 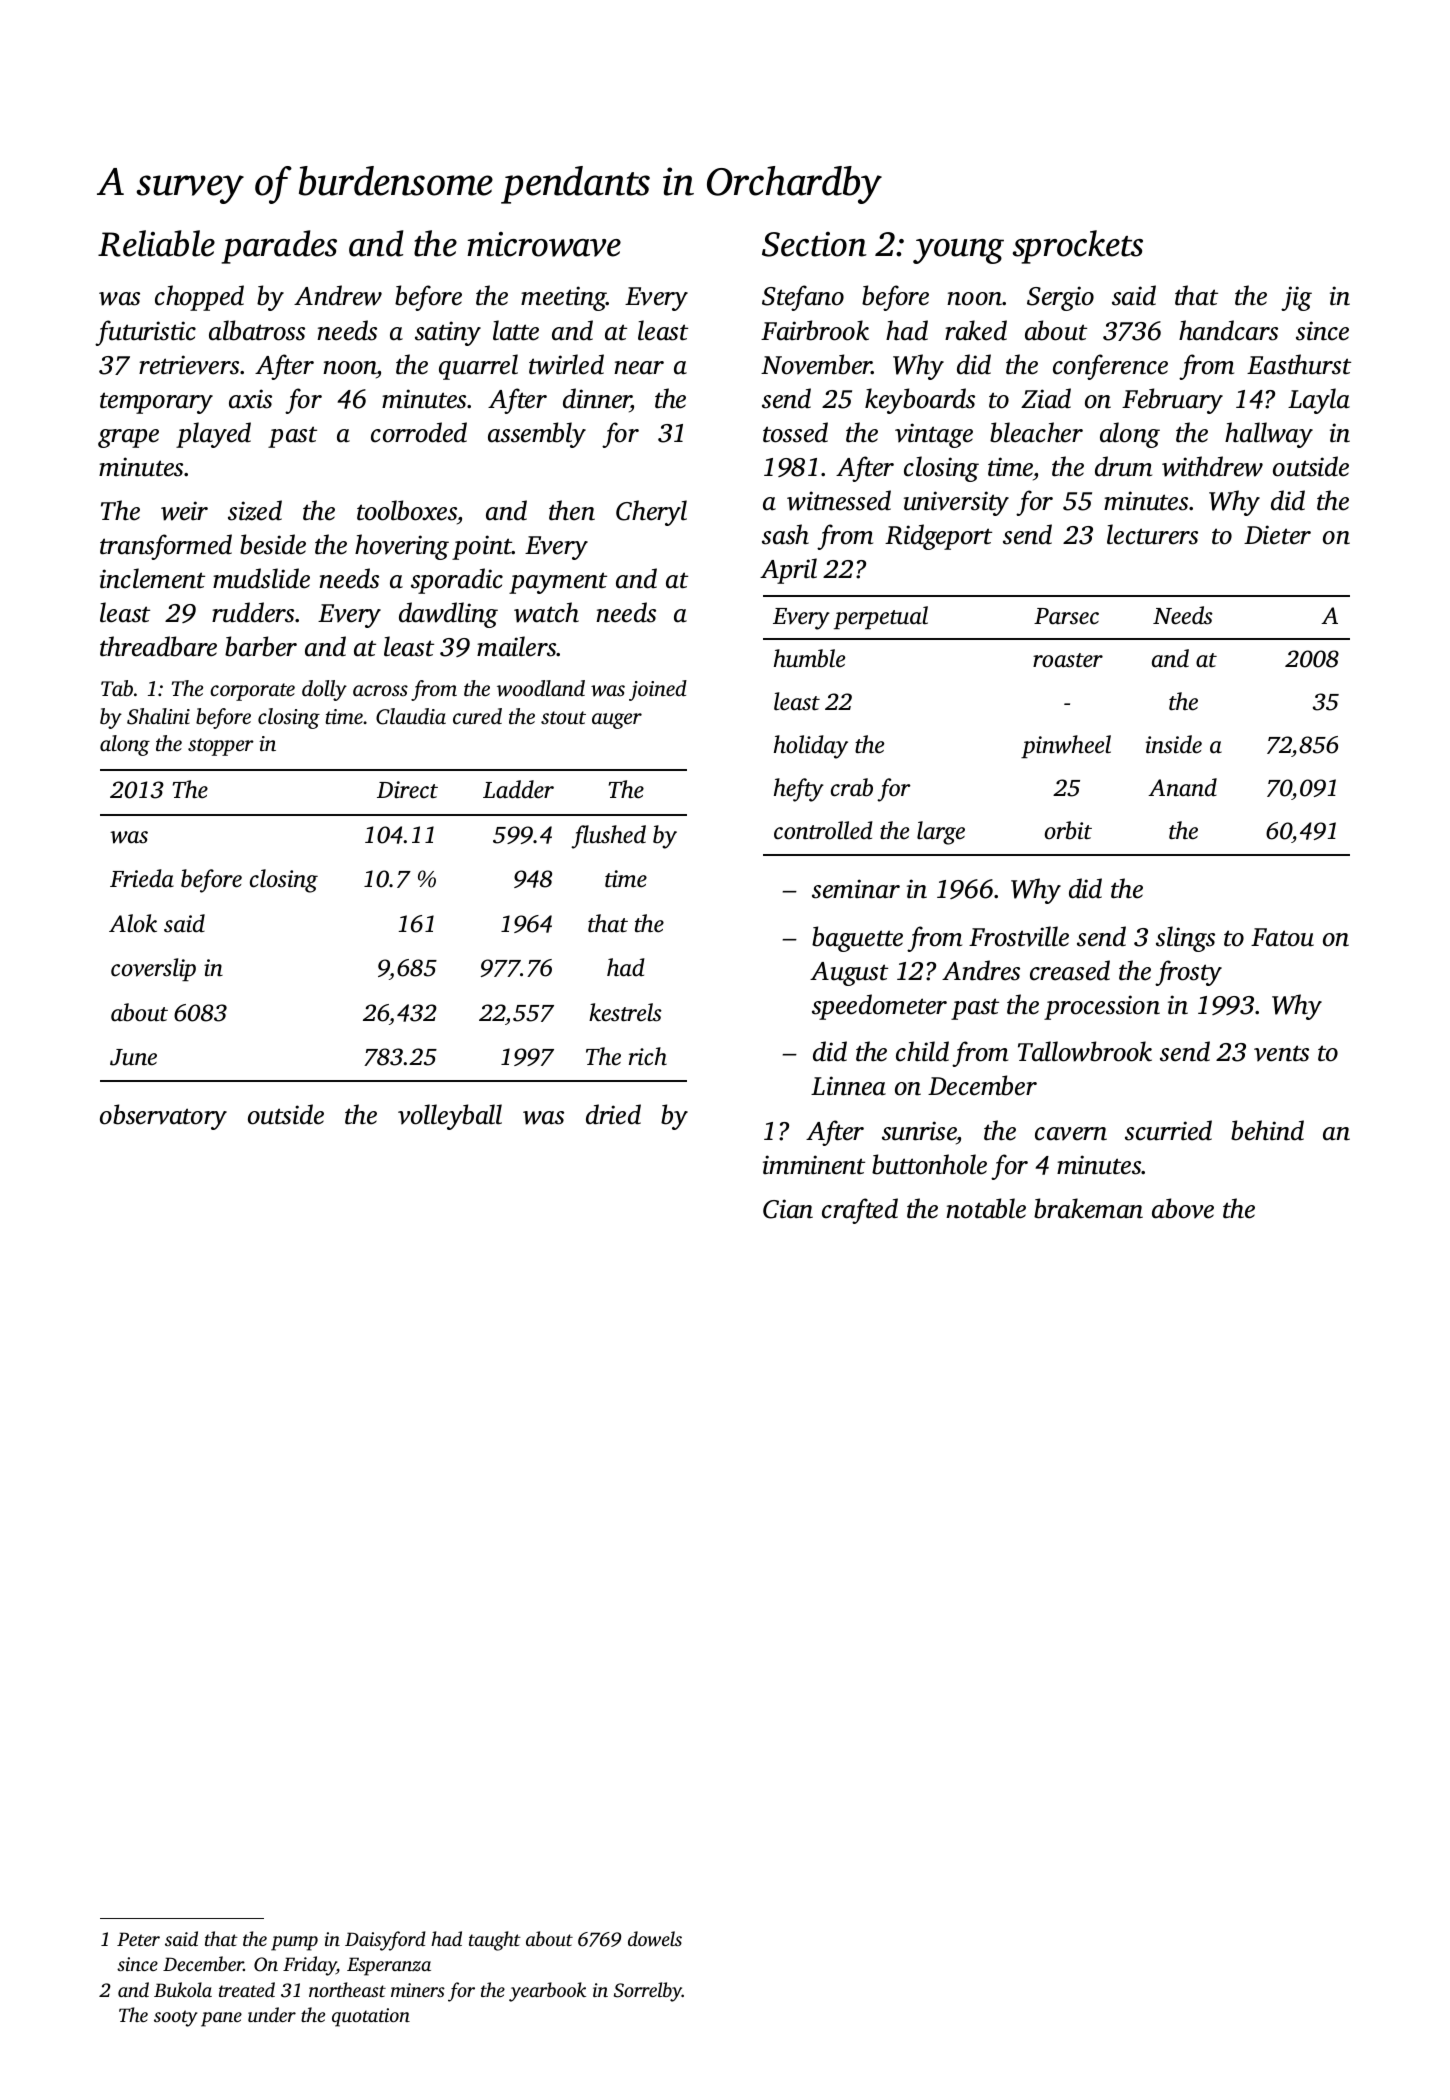 What do you see at coordinates (1183, 1208) in the image?
I see `above` at bounding box center [1183, 1208].
